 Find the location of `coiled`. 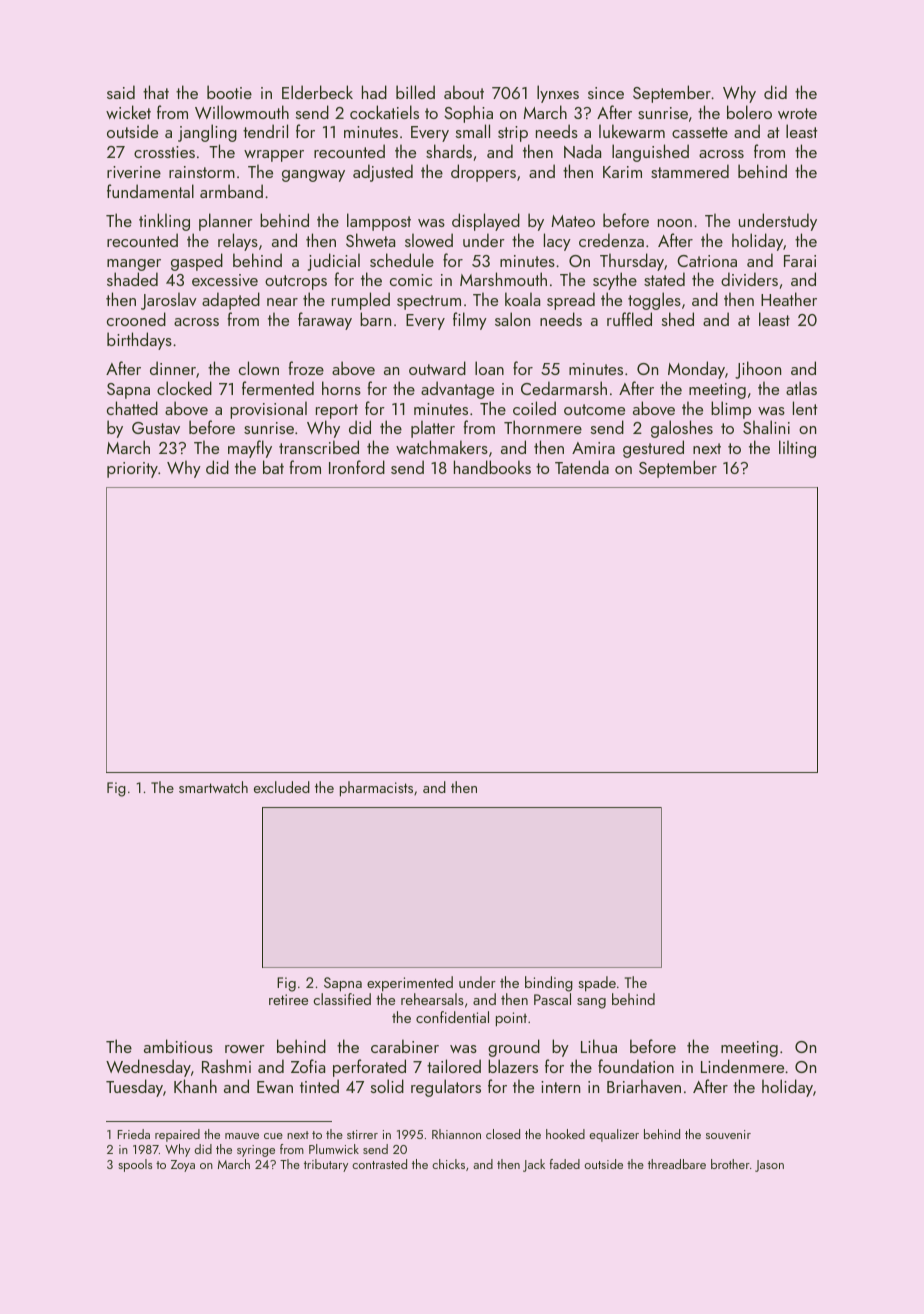

coiled is located at coordinates (534, 408).
